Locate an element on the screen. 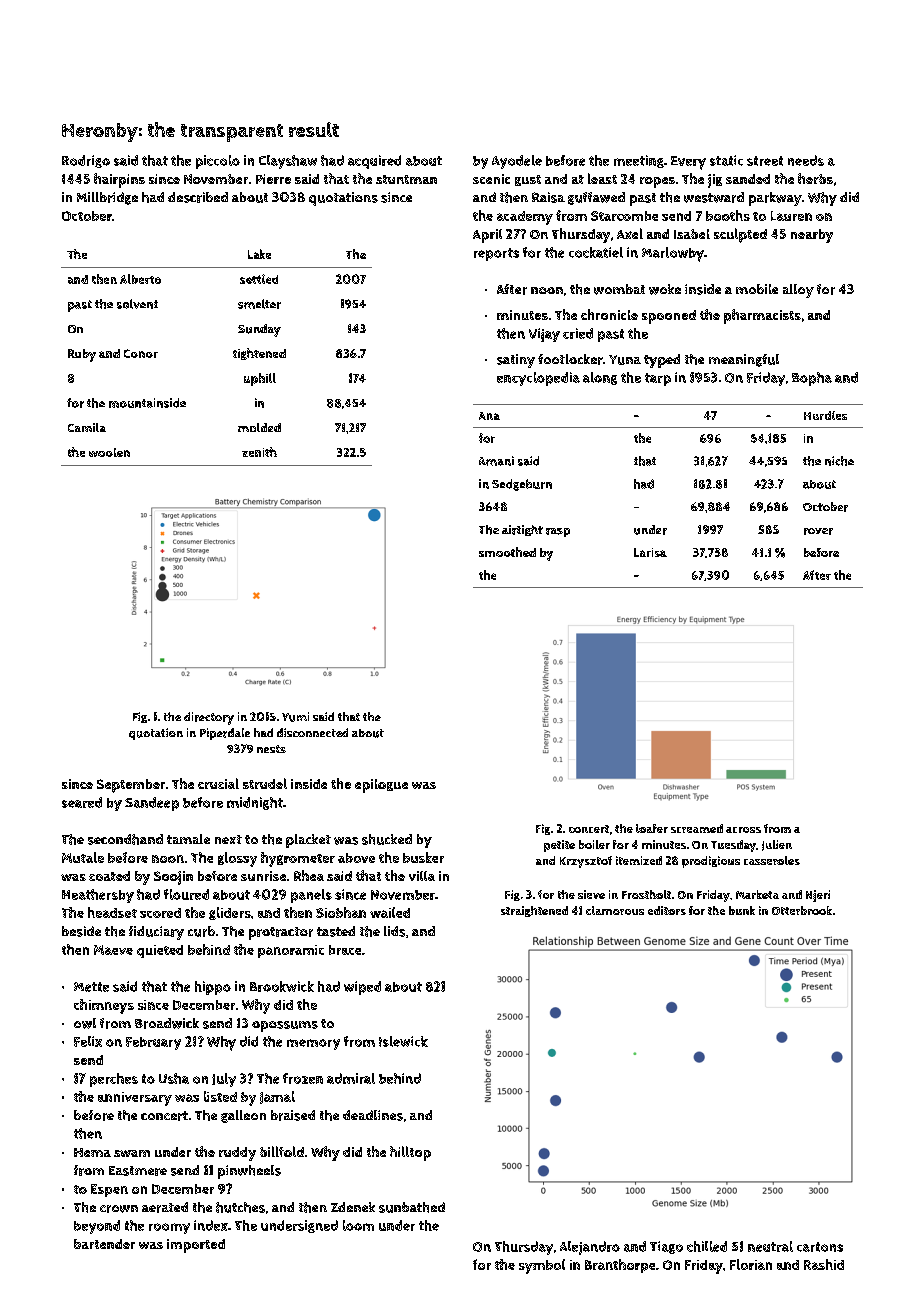  acquired is located at coordinates (374, 162).
